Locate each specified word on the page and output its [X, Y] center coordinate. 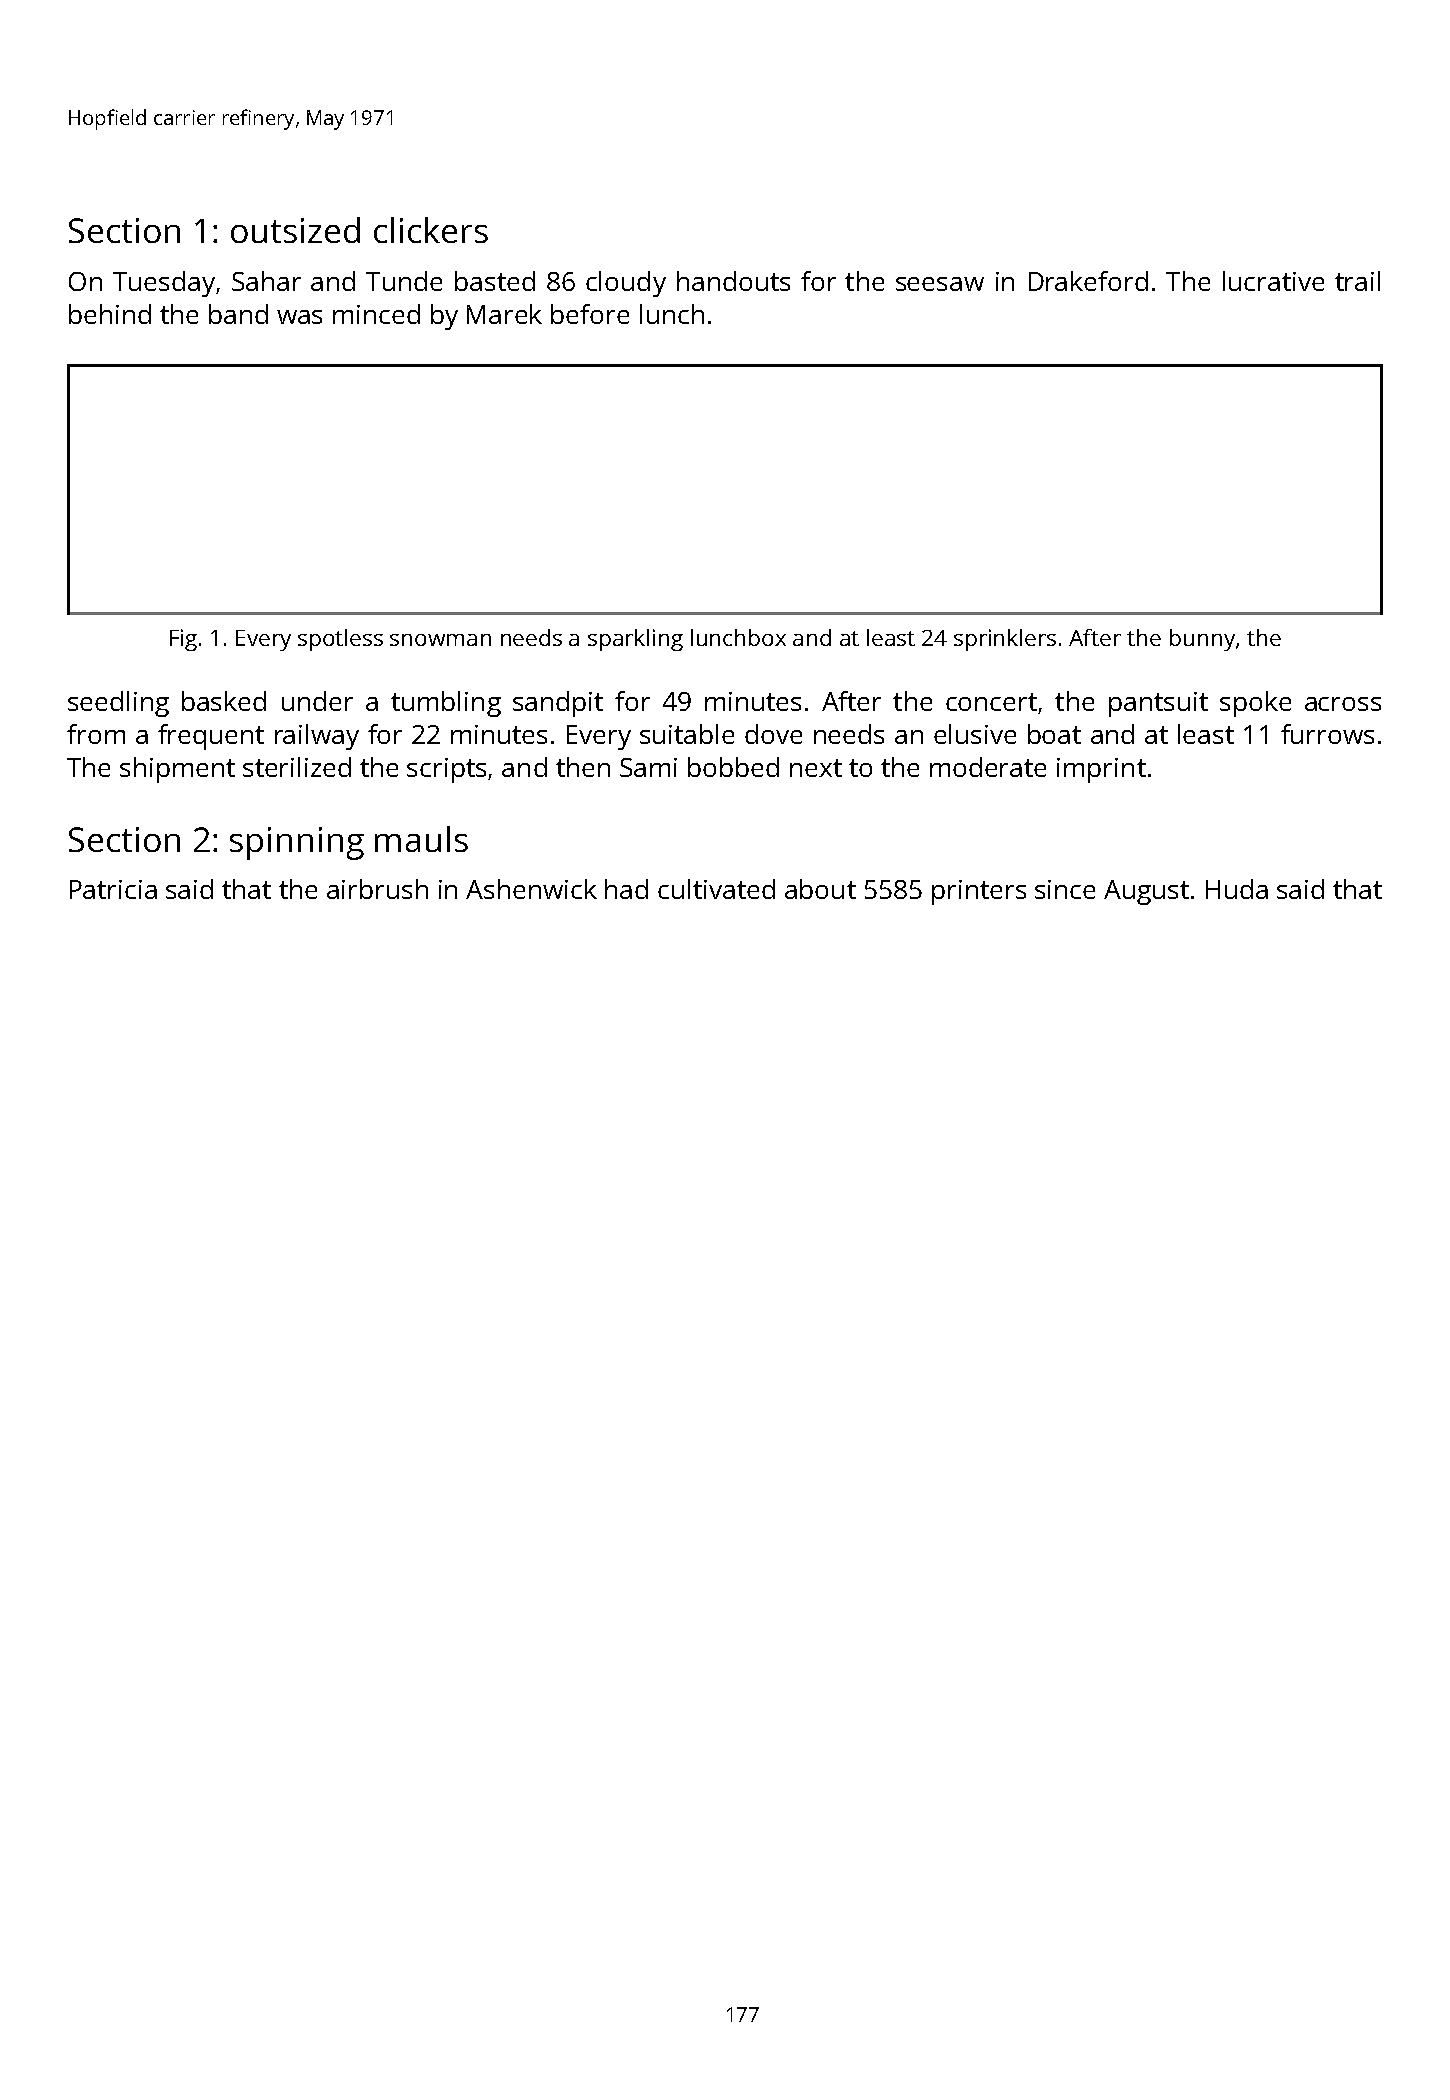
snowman [440, 640]
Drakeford [1088, 281]
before [590, 314]
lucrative [1273, 281]
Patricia [113, 889]
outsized [295, 230]
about [820, 889]
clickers [431, 230]
